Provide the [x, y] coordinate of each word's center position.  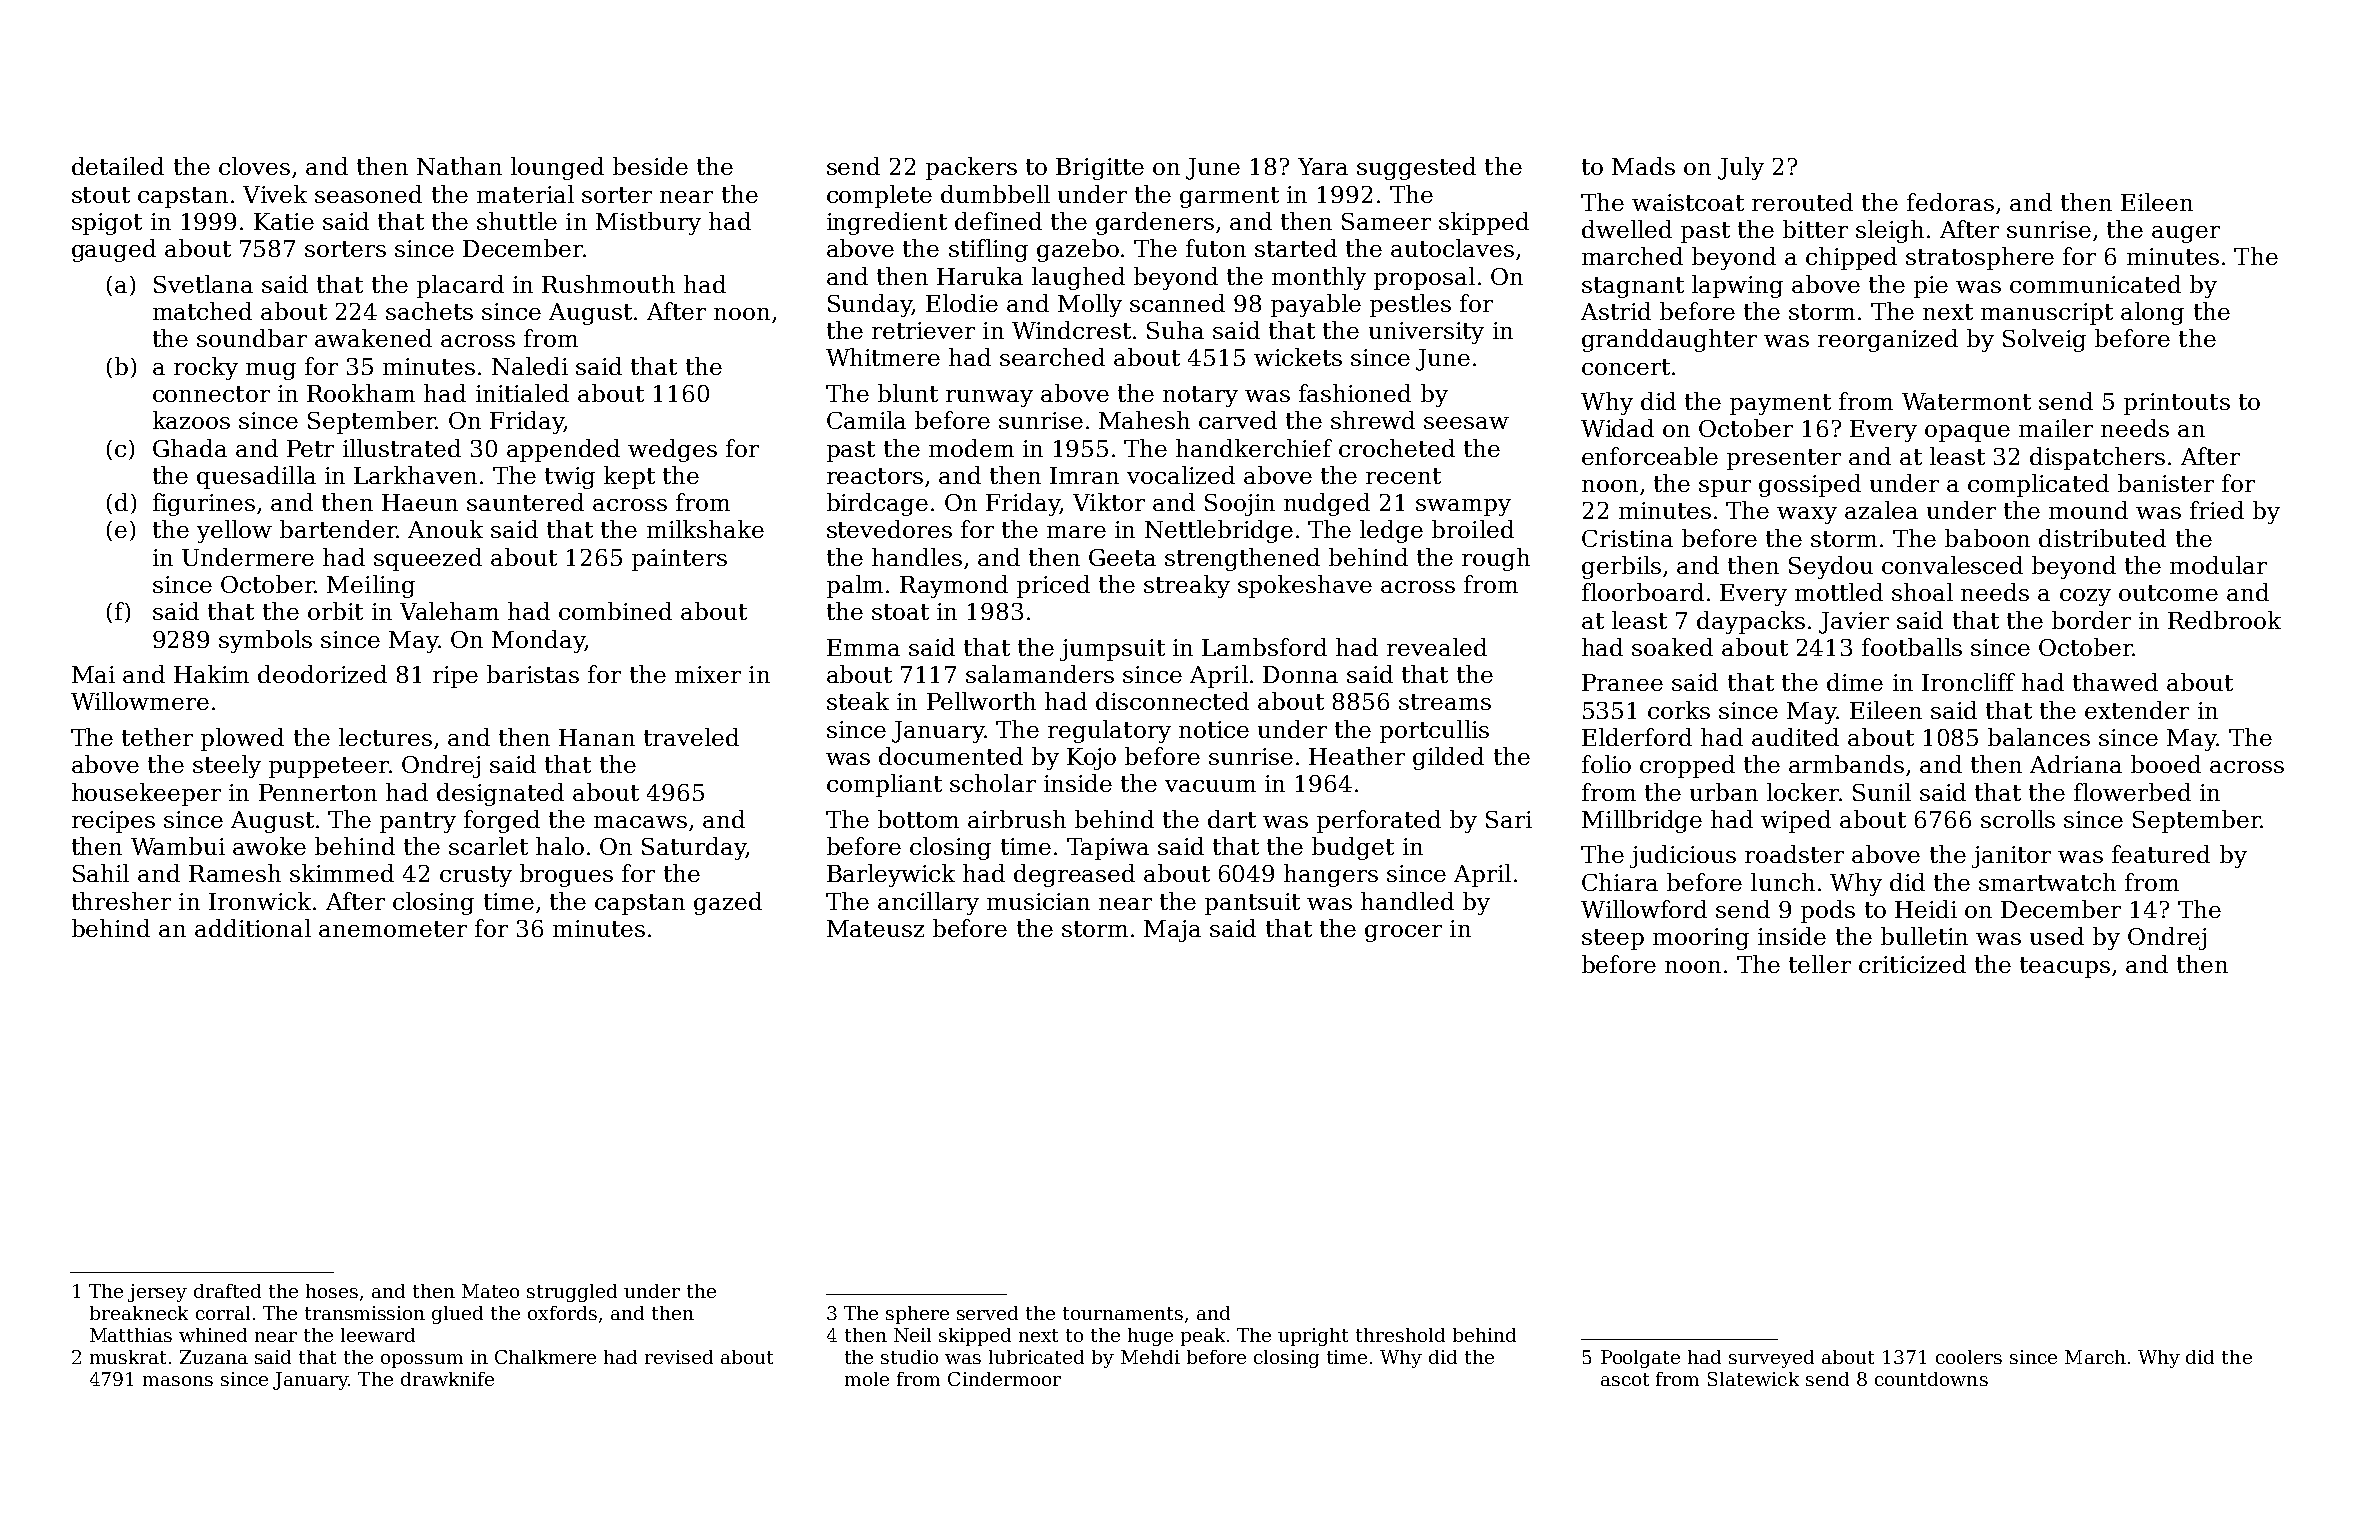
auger [2186, 234]
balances [2039, 737]
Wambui [178, 846]
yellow [234, 531]
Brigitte [1100, 169]
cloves [254, 166]
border [2091, 620]
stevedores [889, 529]
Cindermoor [1004, 1379]
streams [1445, 702]
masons [178, 1381]
